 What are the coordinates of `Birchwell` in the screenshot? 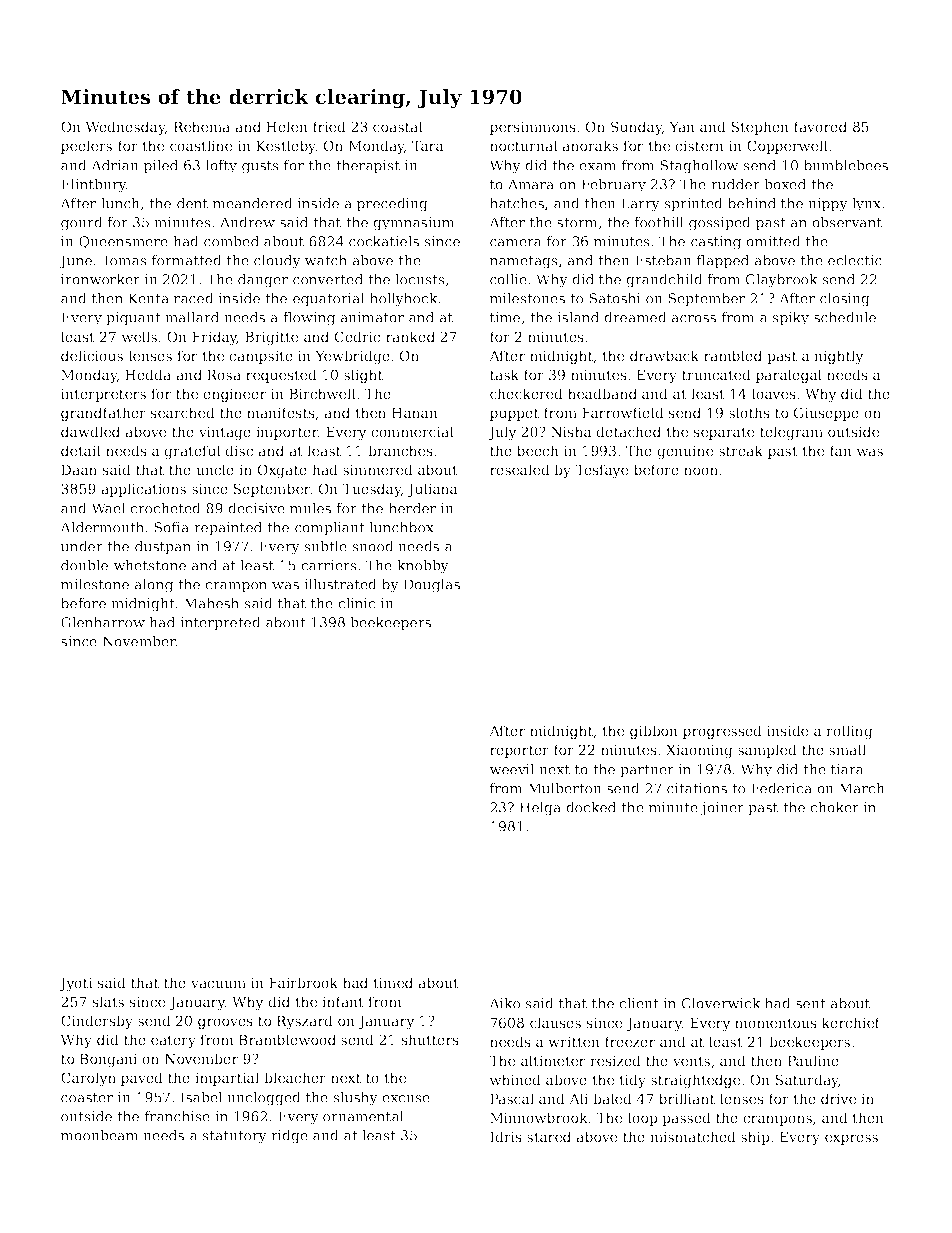 It's located at (322, 393).
